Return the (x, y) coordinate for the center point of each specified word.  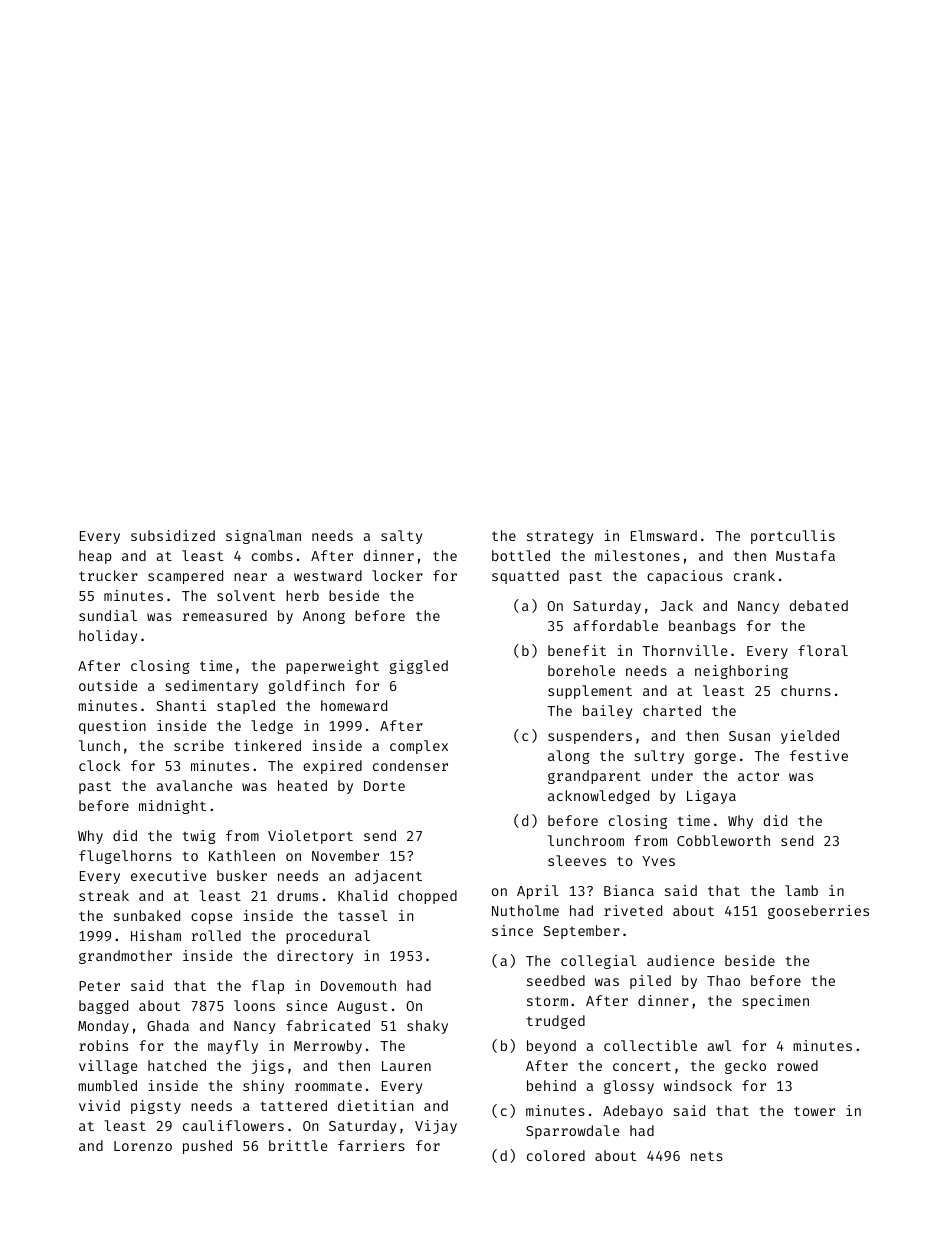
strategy (560, 537)
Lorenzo (143, 1146)
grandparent (594, 777)
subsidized (173, 535)
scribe (199, 745)
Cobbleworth (723, 840)
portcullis (793, 537)
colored (556, 1155)
